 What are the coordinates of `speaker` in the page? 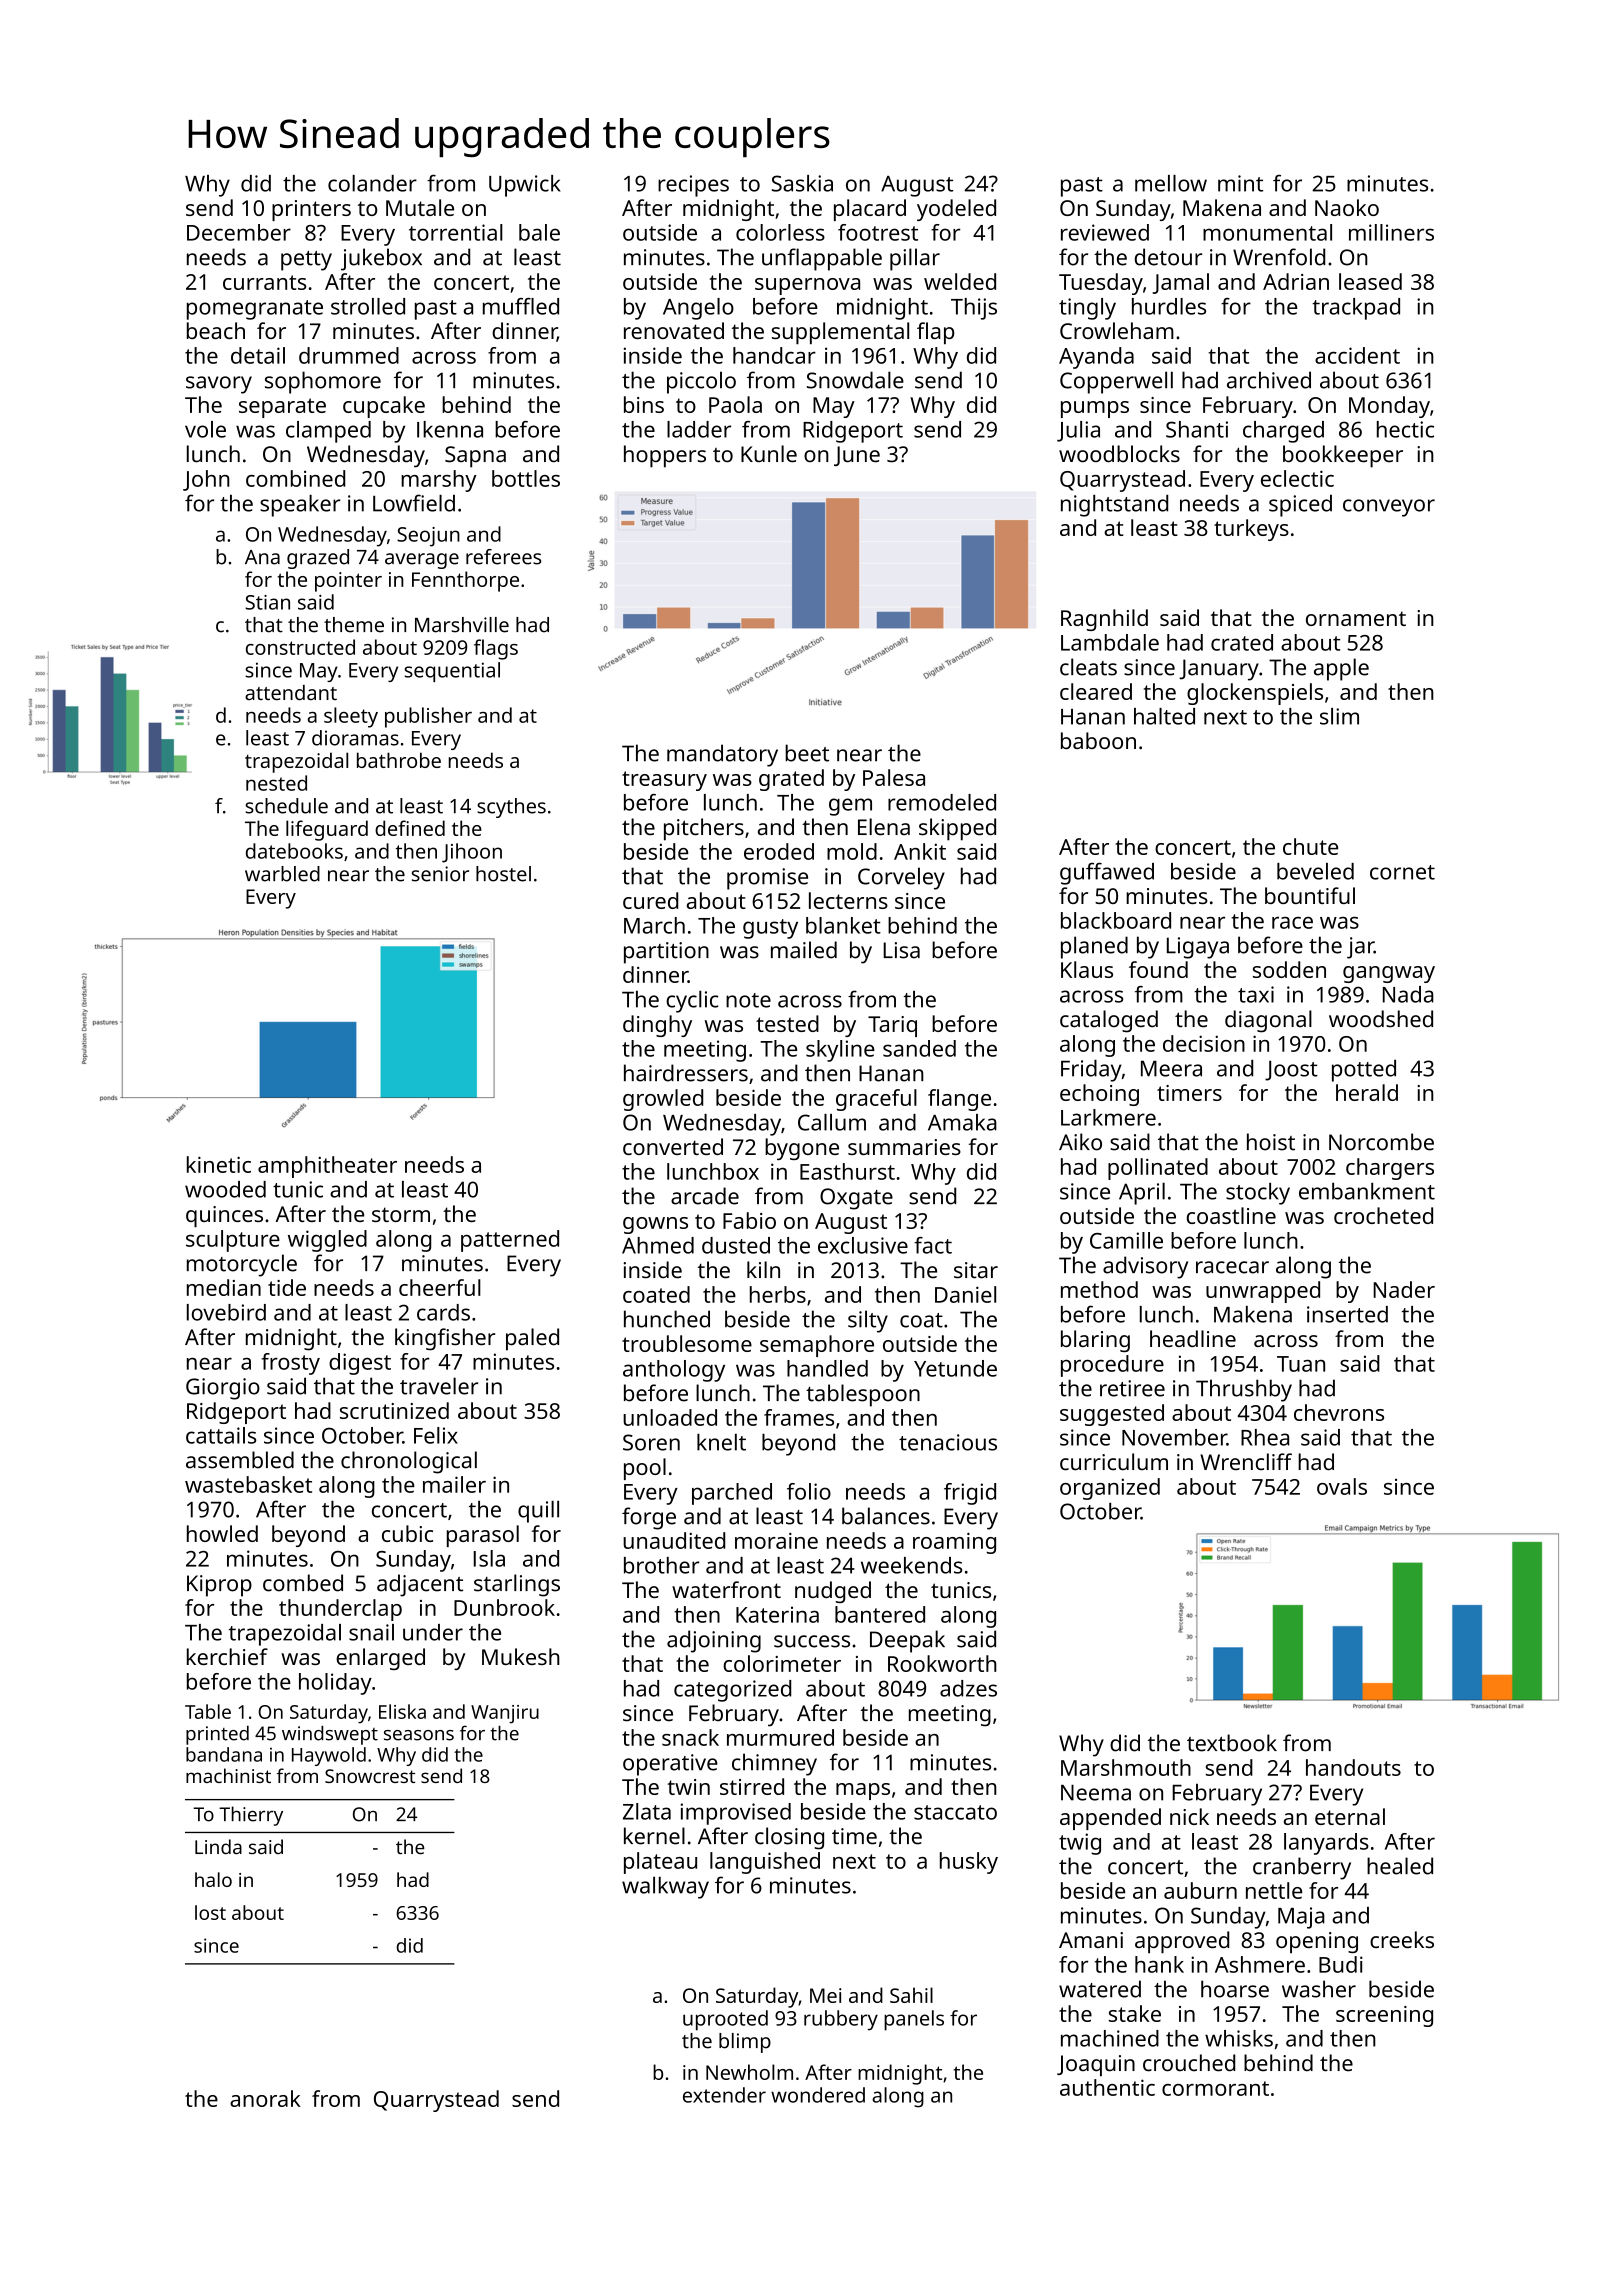 It's located at (300, 506).
